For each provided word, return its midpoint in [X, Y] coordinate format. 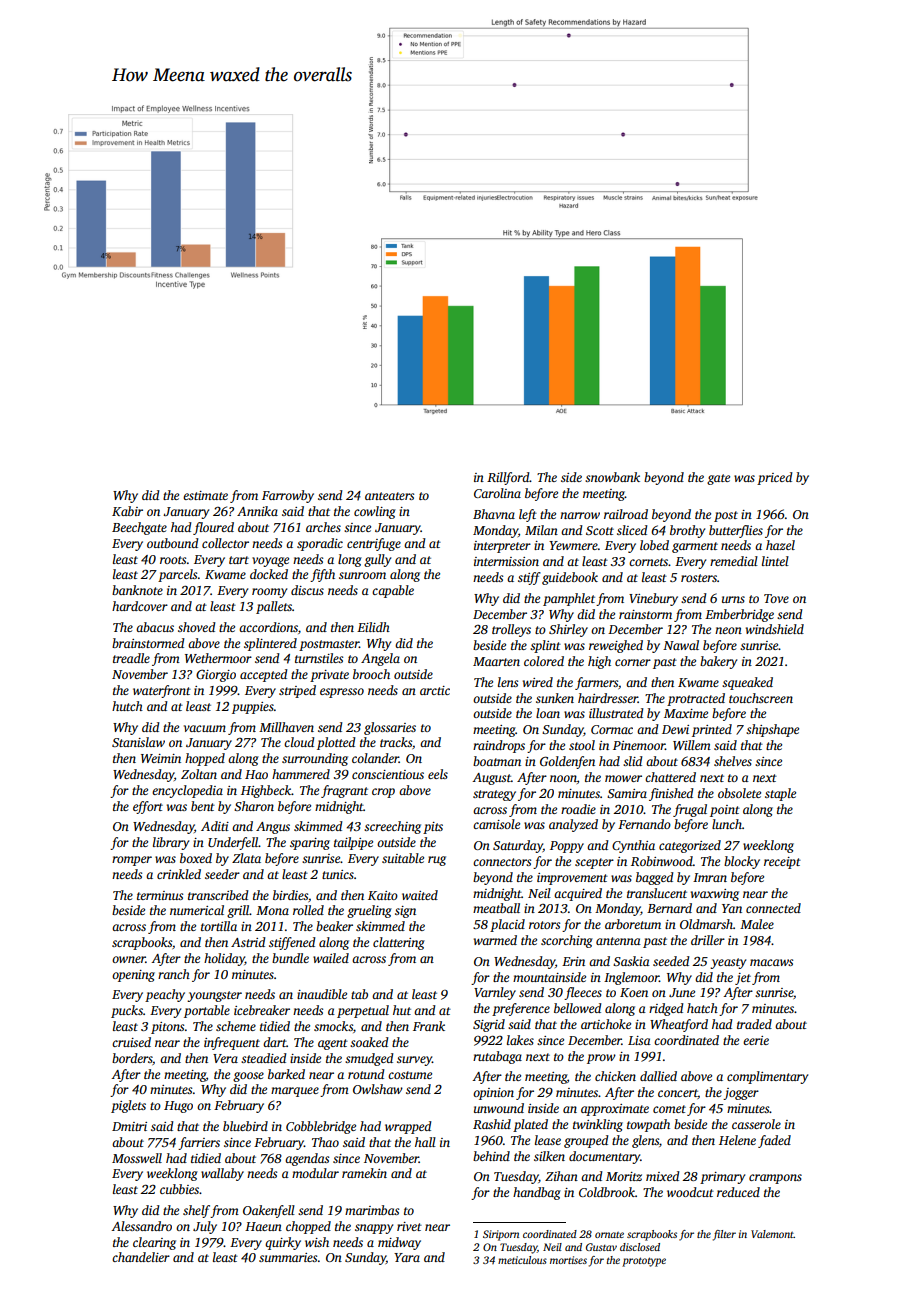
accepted [264, 675]
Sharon [254, 806]
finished [671, 794]
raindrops [499, 746]
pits [433, 828]
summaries [288, 1257]
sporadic [320, 544]
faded [774, 1141]
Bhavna [494, 514]
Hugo [178, 1107]
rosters [699, 578]
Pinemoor [639, 745]
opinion [493, 1094]
